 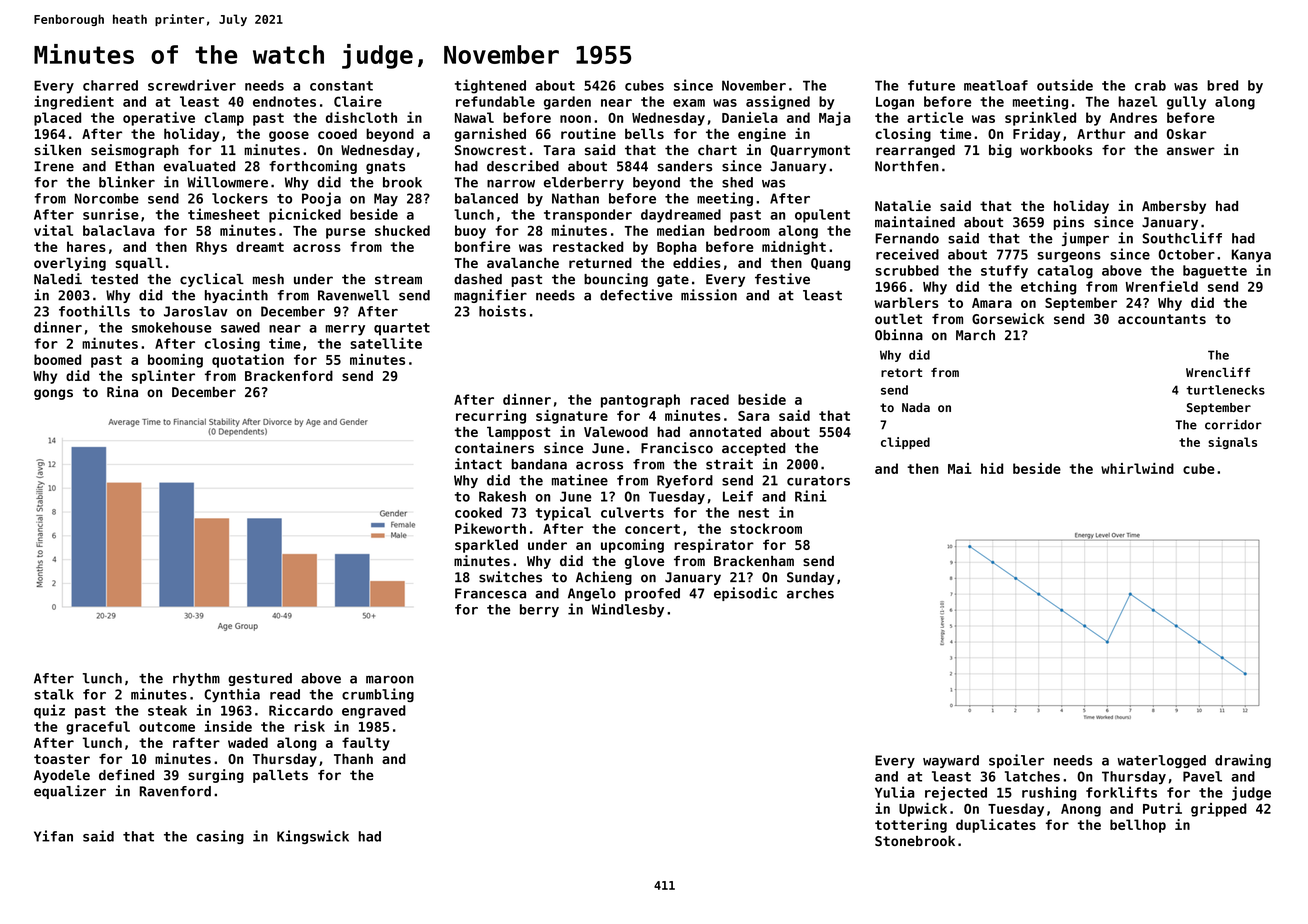 What do you see at coordinates (1137, 468) in the document?
I see `whirlwind` at bounding box center [1137, 468].
